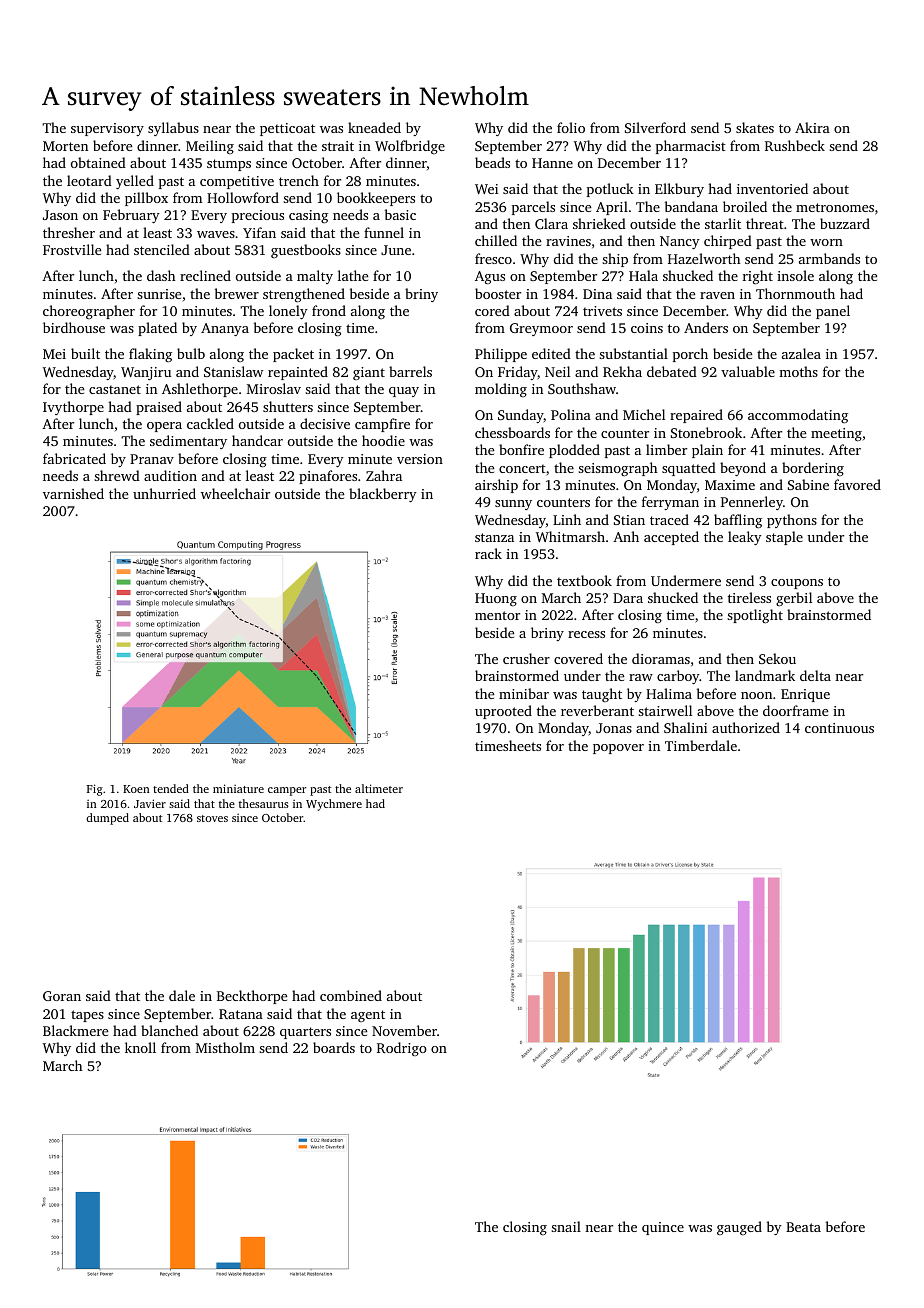  I want to click on Frostville, so click(72, 249).
